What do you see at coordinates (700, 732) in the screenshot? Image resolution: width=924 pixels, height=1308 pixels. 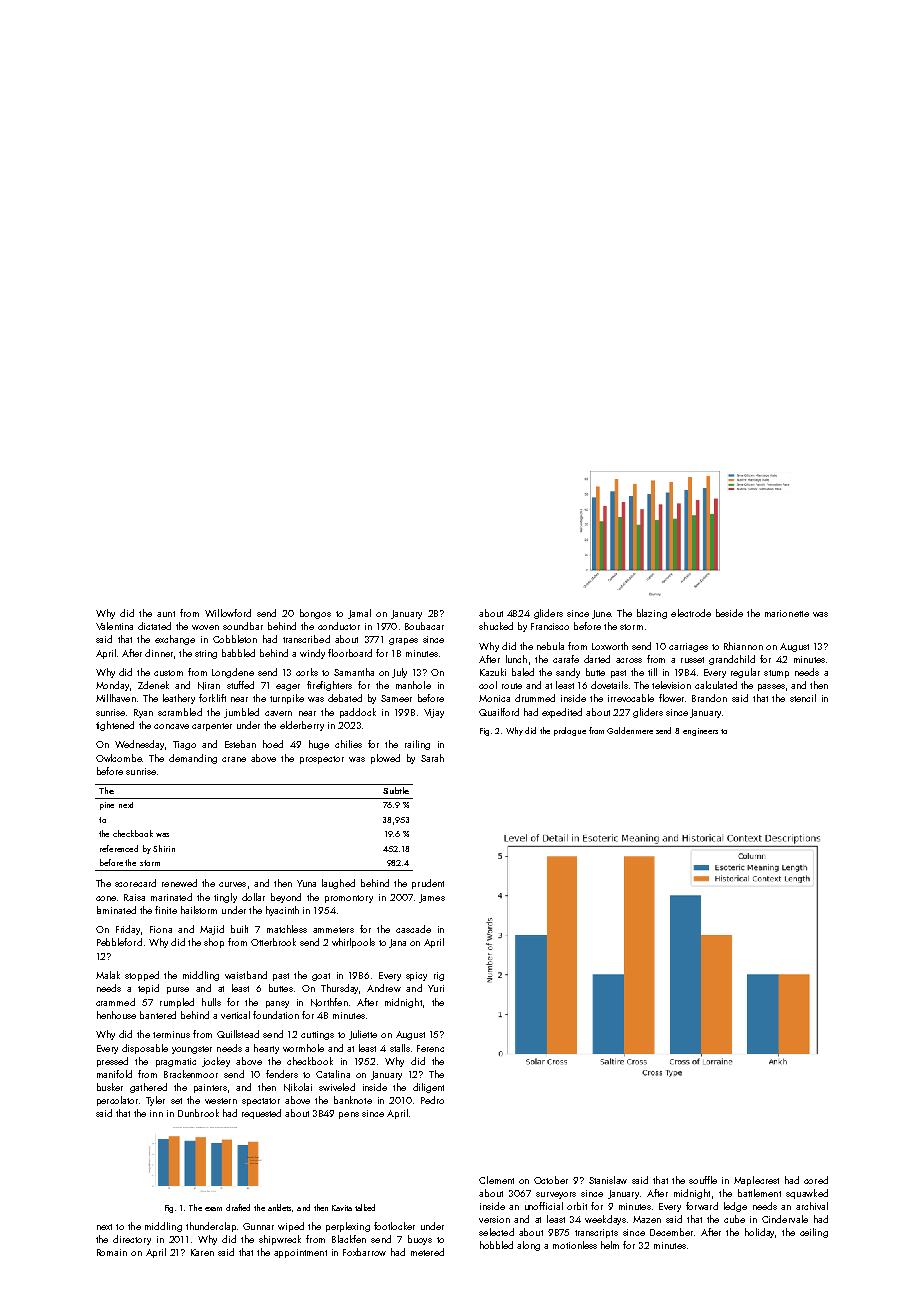 I see `engineers` at bounding box center [700, 732].
